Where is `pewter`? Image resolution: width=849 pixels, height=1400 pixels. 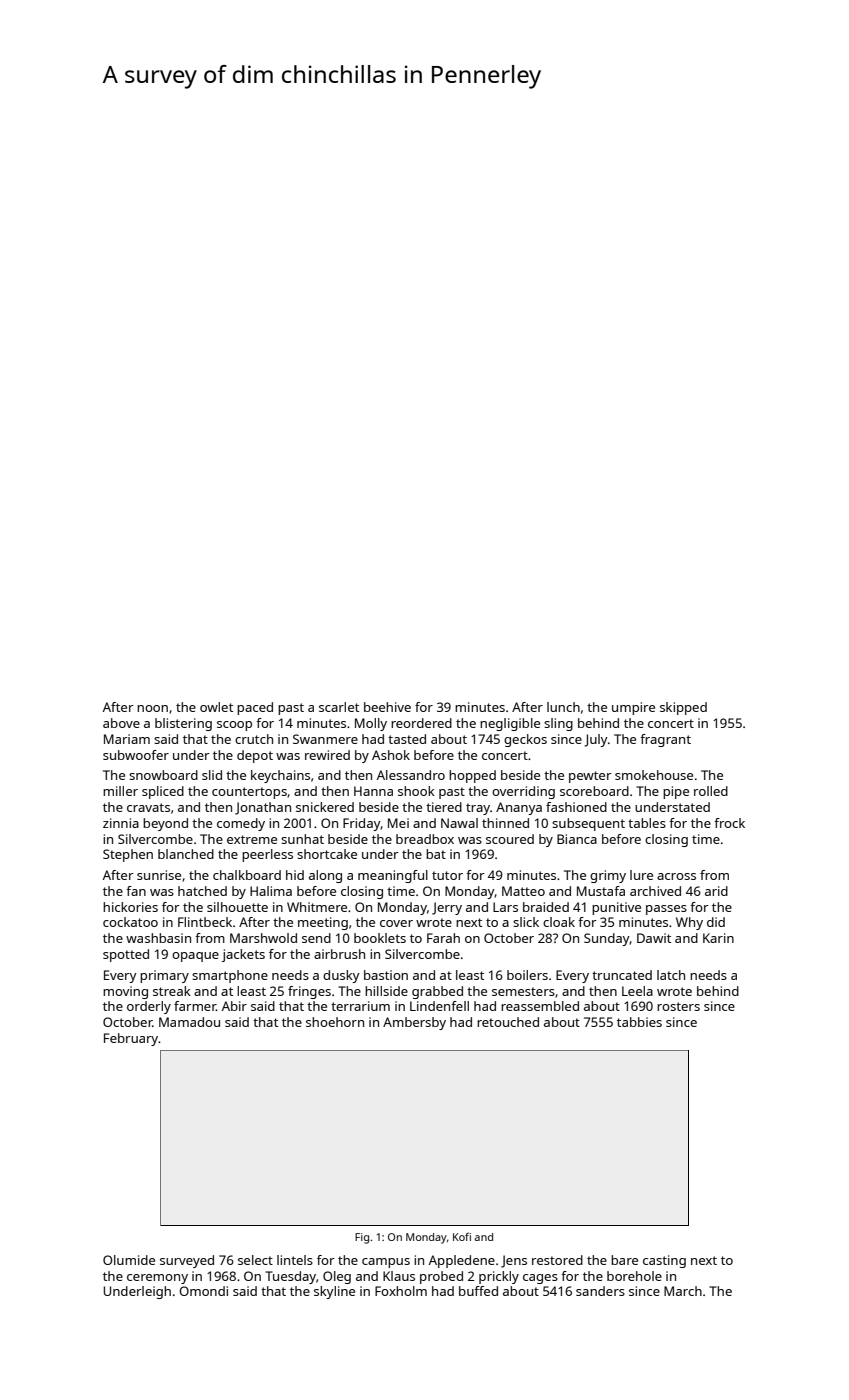
pewter is located at coordinates (590, 777).
